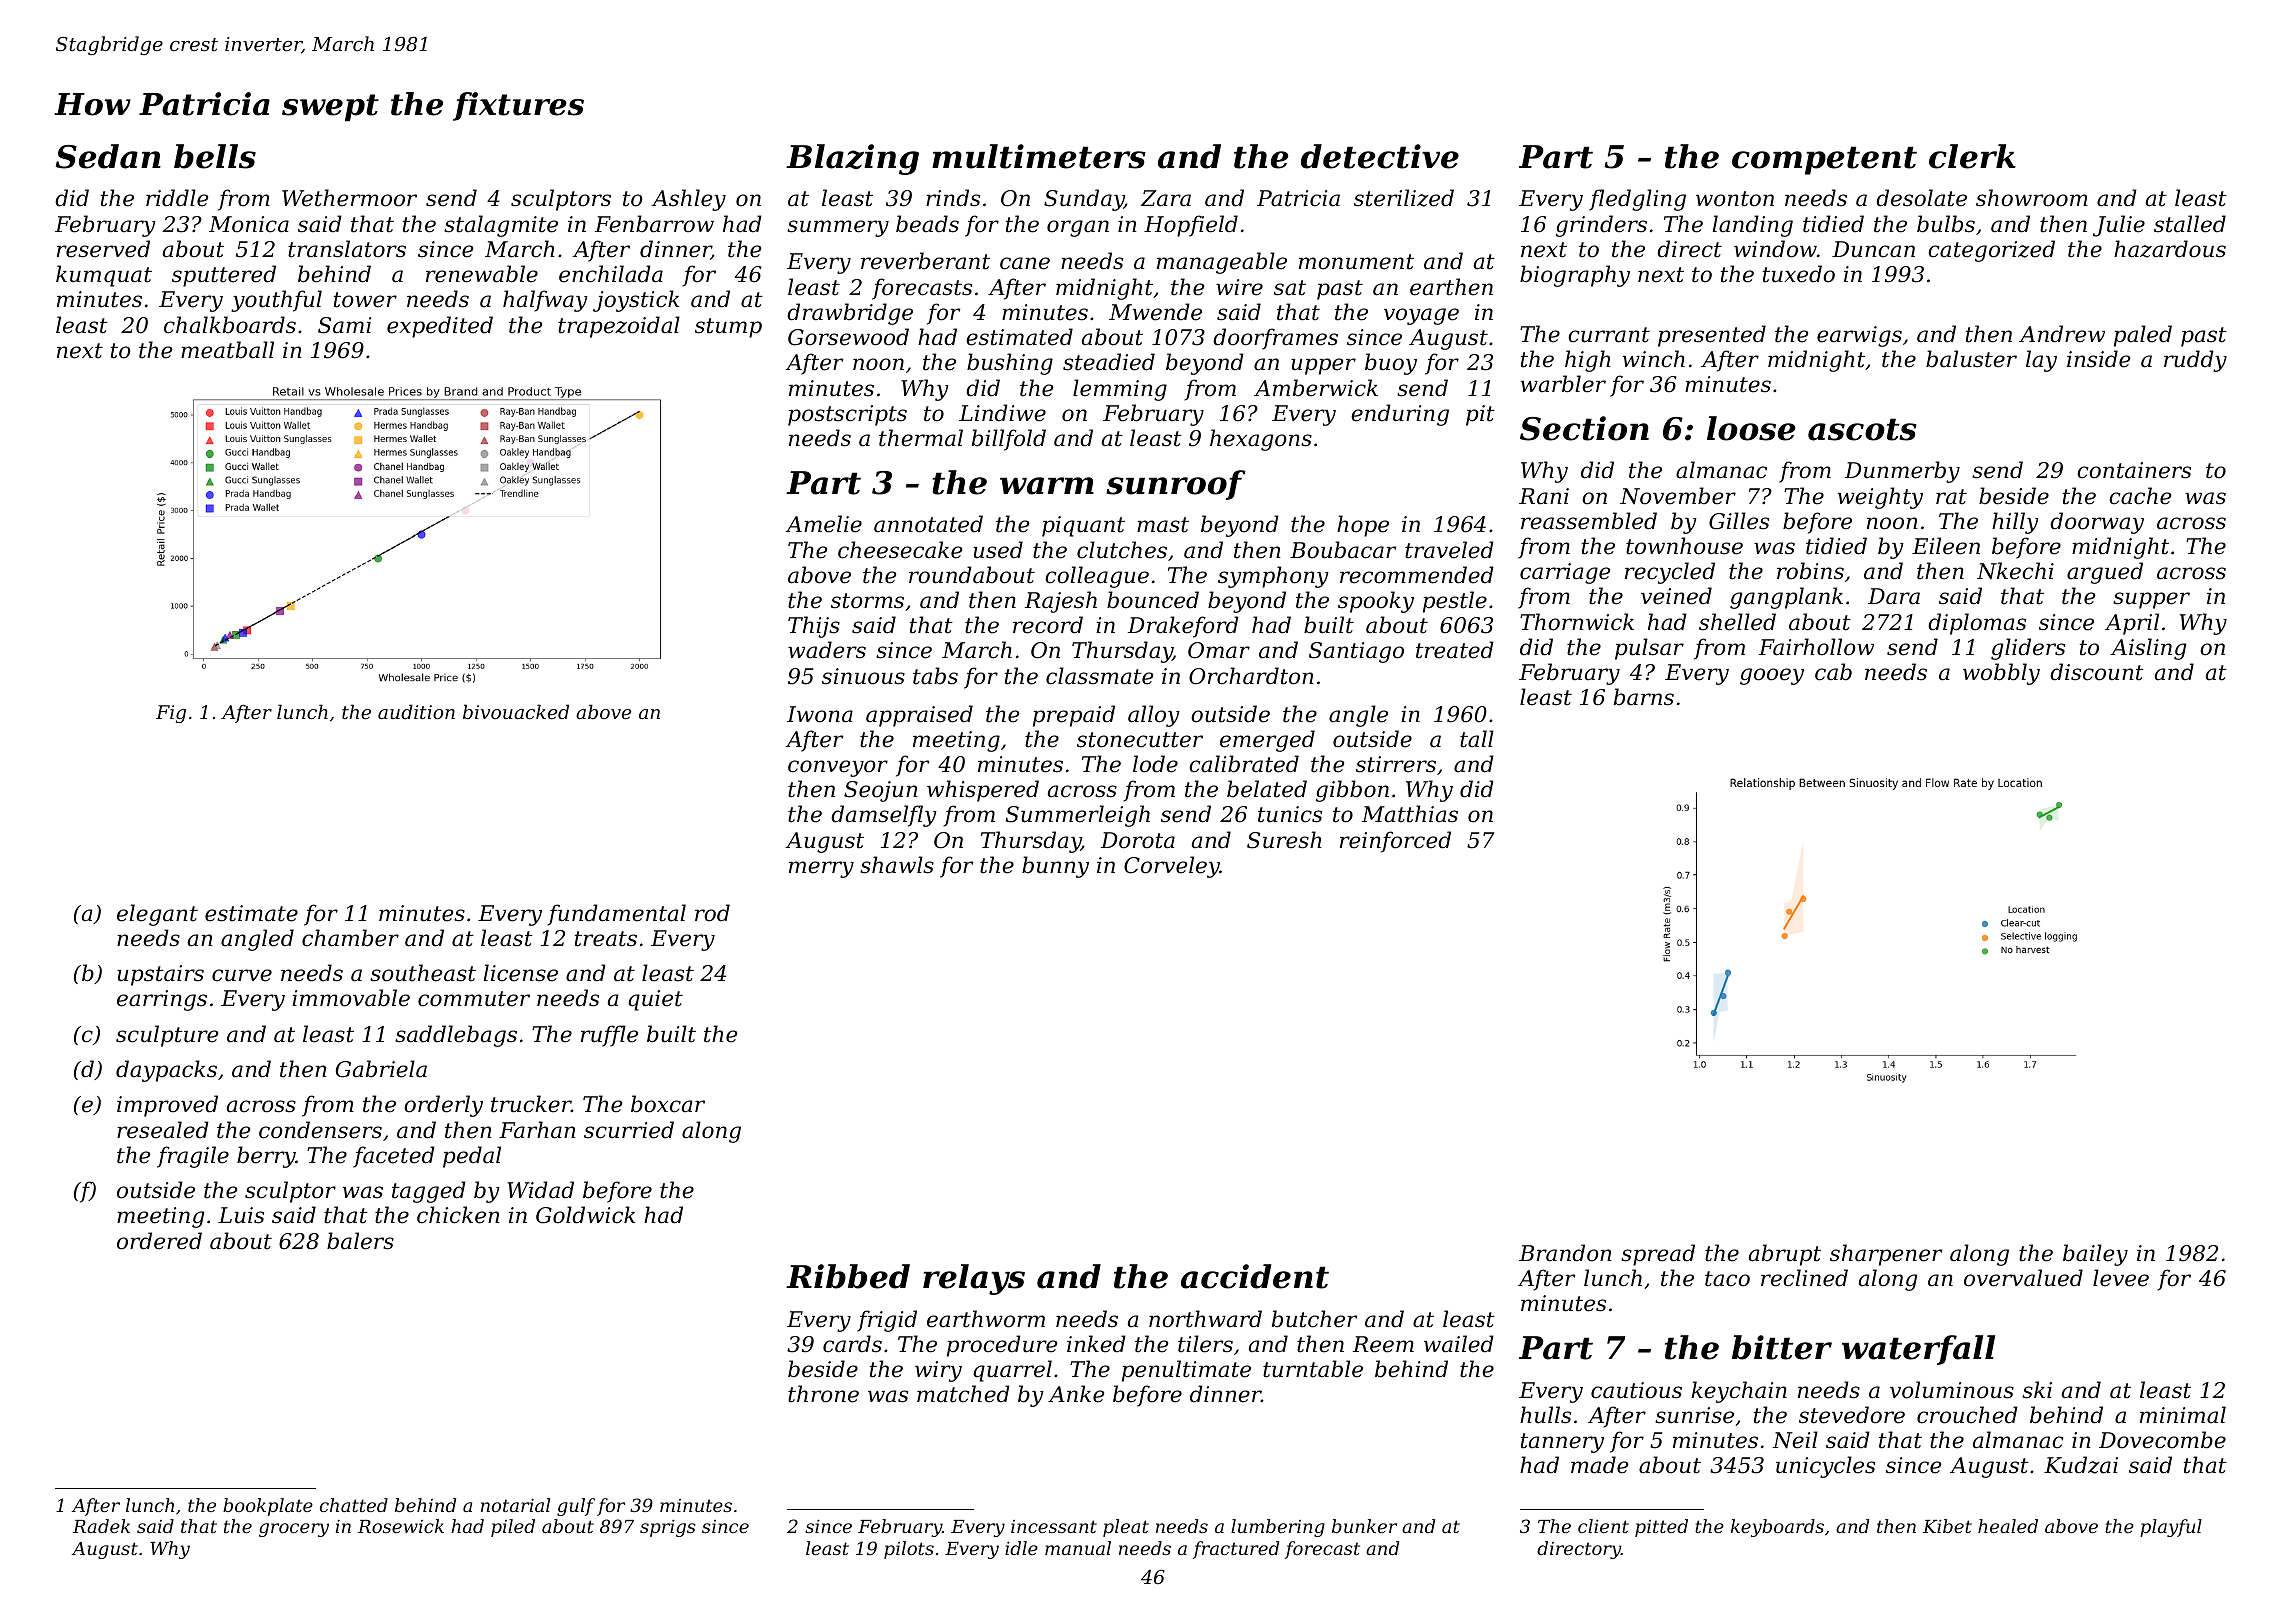  Describe the element at coordinates (909, 1550) in the screenshot. I see `pilots` at that location.
